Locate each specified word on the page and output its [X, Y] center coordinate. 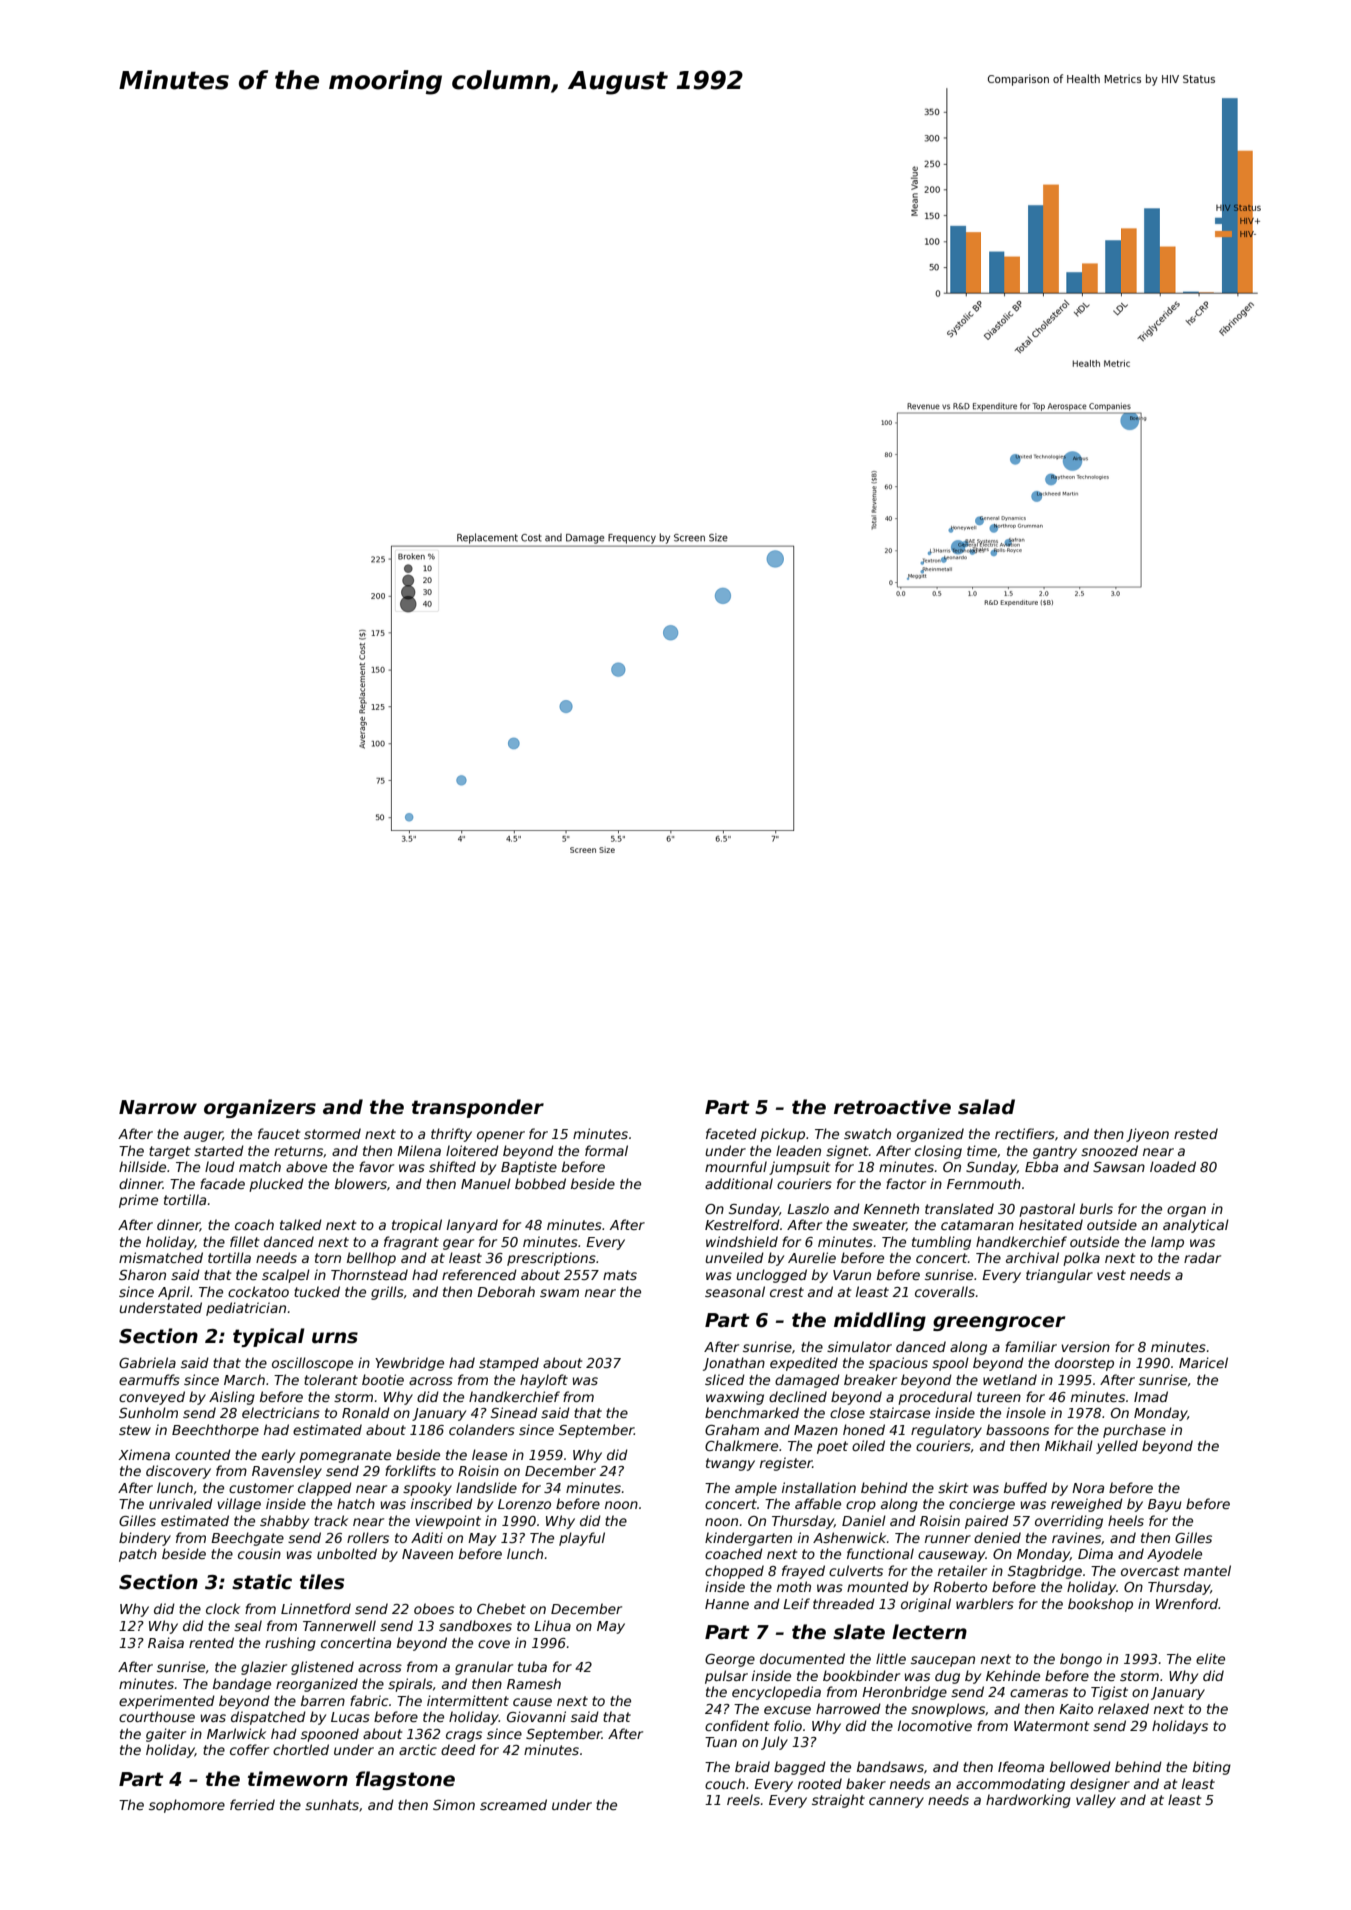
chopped [734, 1572]
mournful [736, 1166]
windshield [742, 1241]
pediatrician [246, 1309]
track [331, 1520]
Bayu [1165, 1505]
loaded [1173, 1166]
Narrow [158, 1107]
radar [1202, 1257]
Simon [454, 1804]
